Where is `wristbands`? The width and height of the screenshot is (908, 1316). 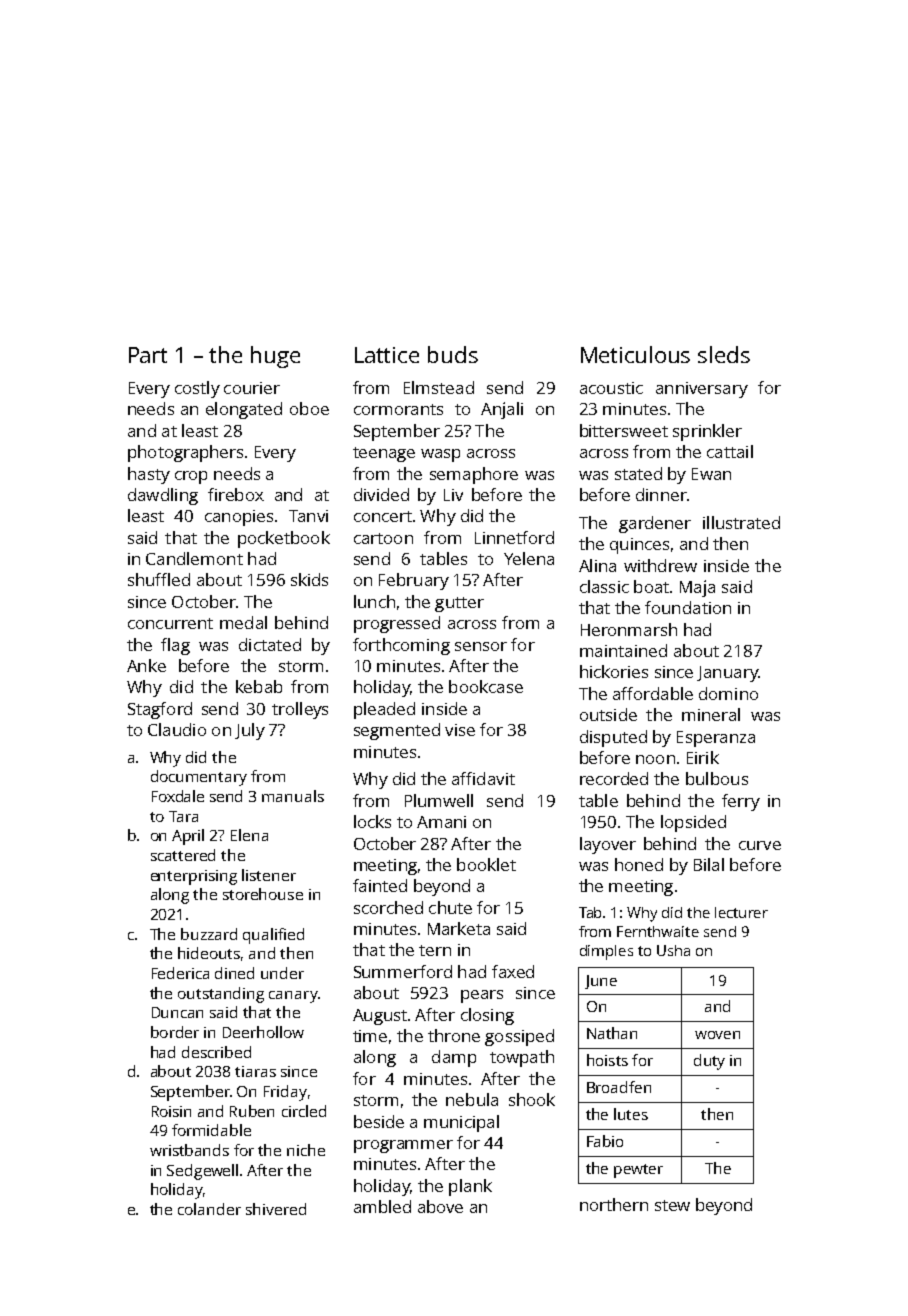 wristbands is located at coordinates (189, 1150).
